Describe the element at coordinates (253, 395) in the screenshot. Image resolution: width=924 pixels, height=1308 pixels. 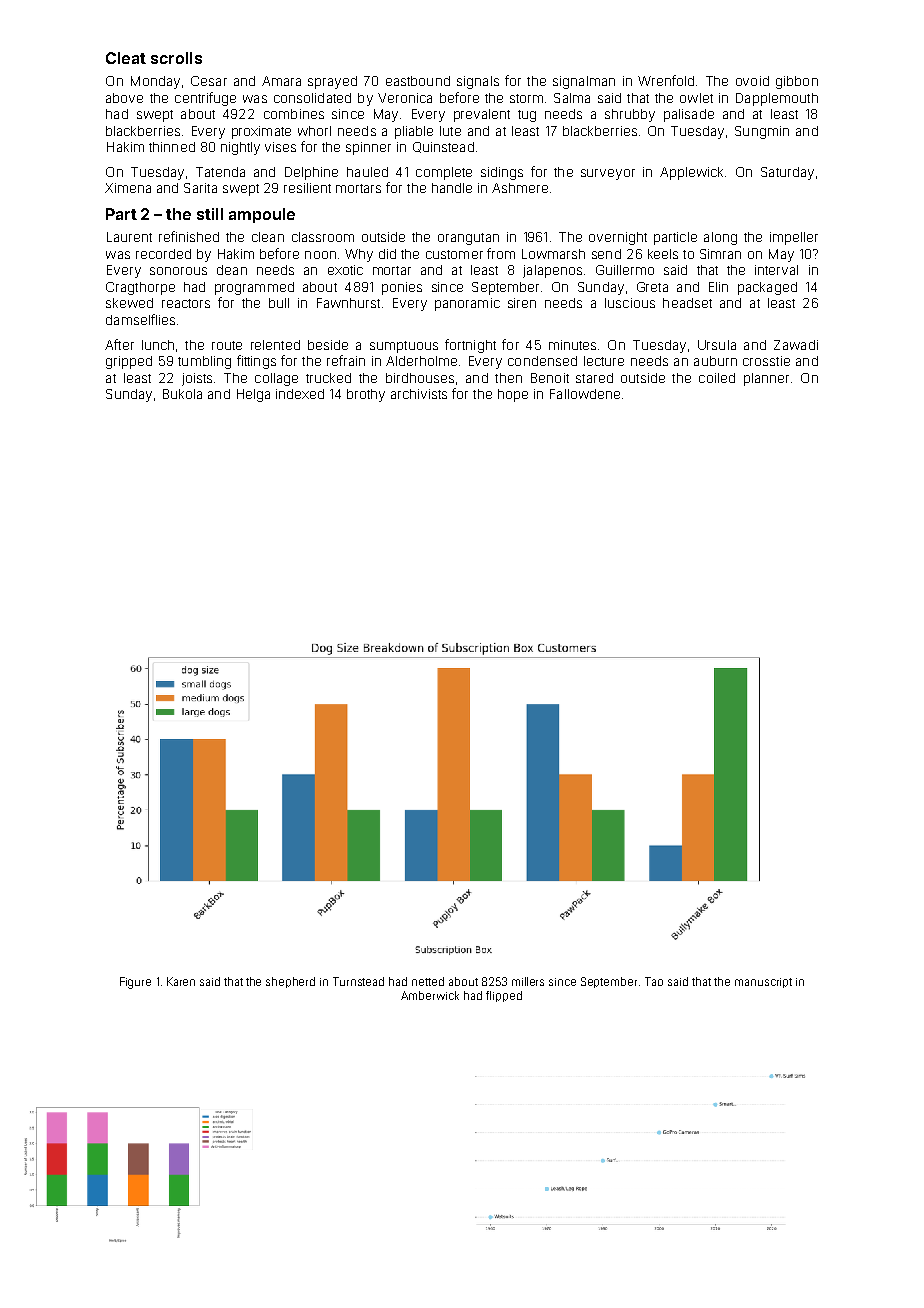
I see `Helga` at that location.
